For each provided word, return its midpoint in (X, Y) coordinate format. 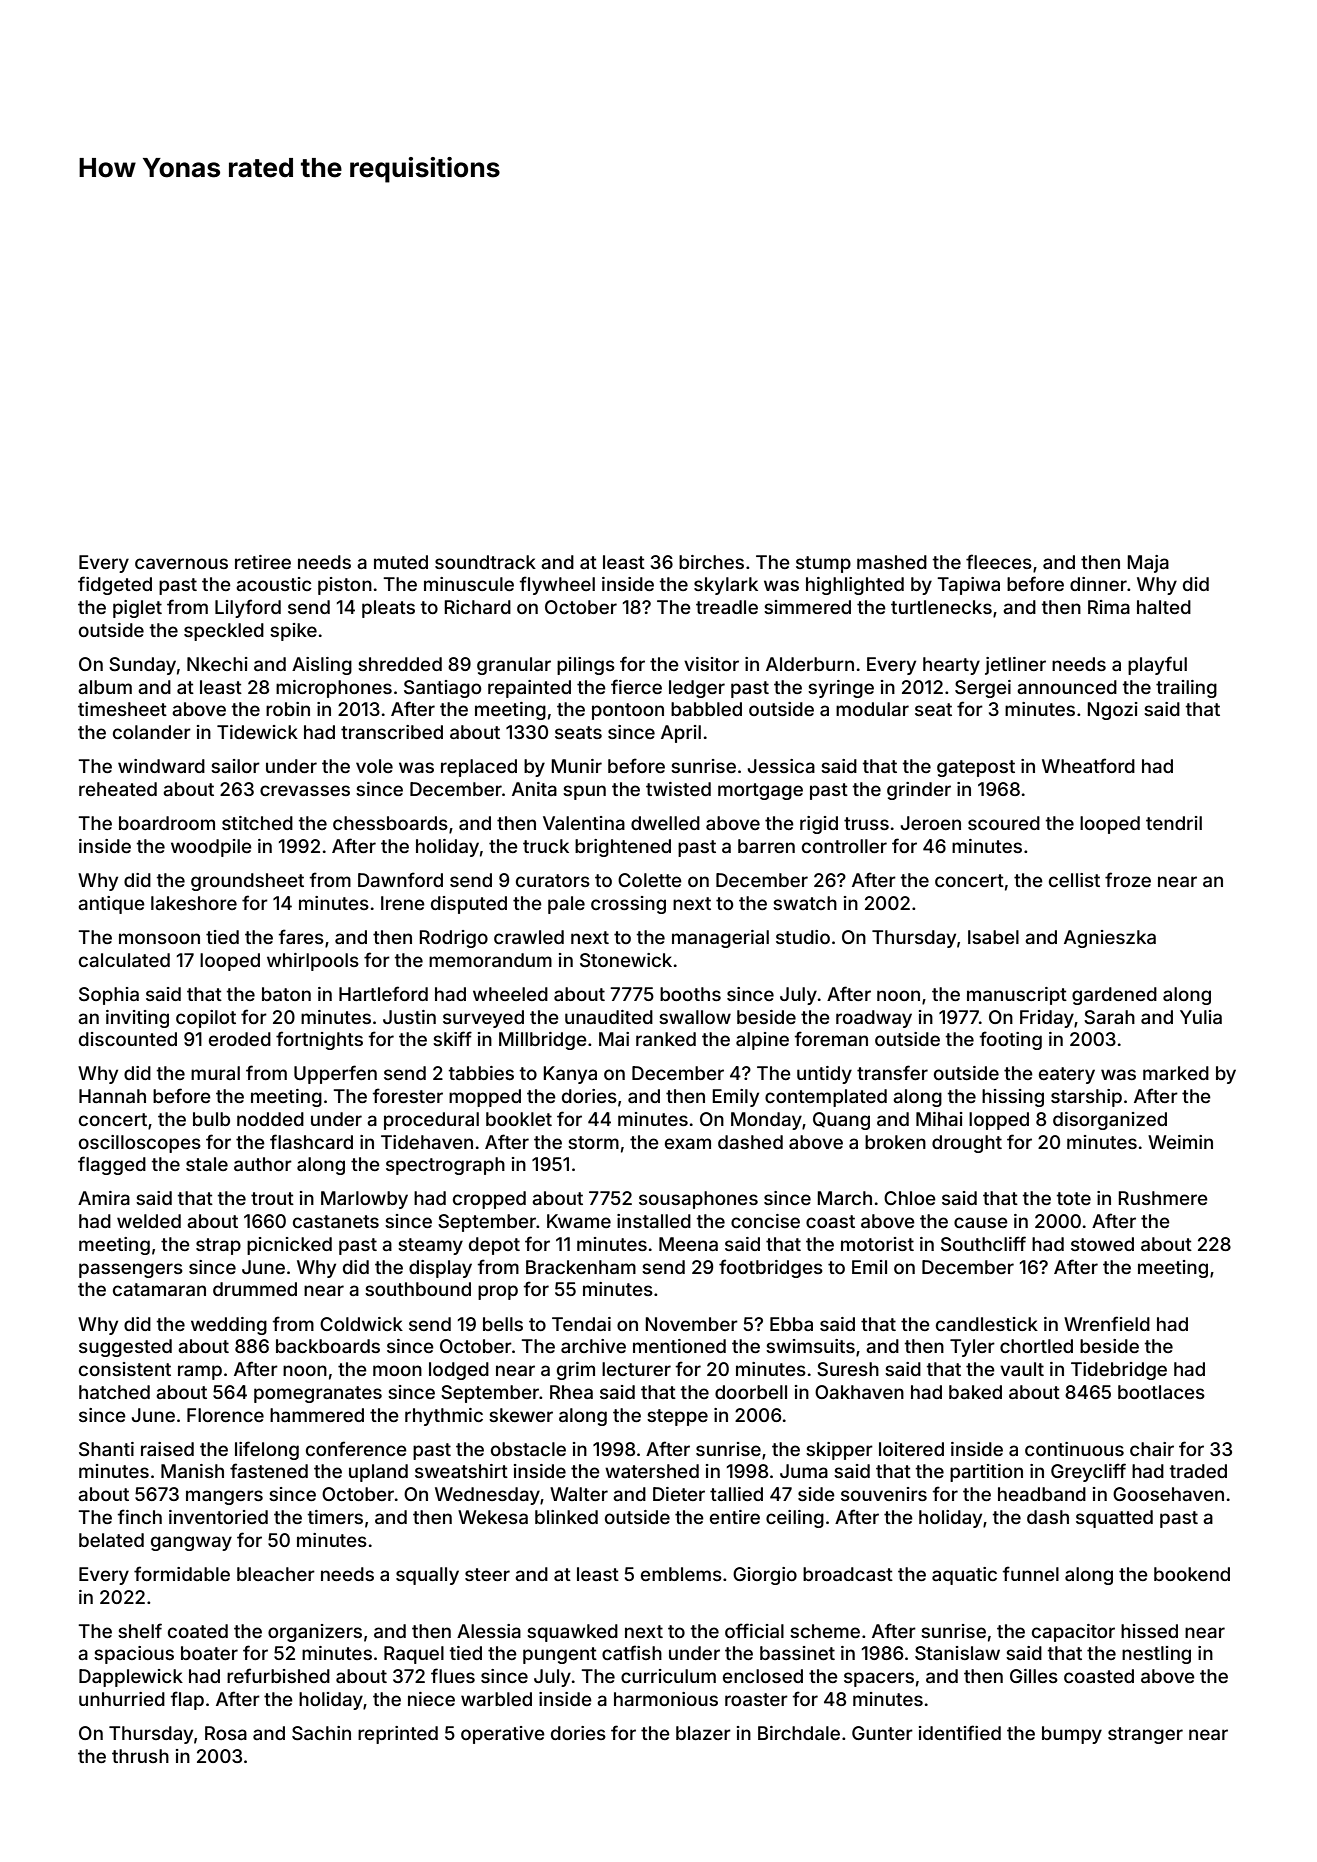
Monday (766, 1121)
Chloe (910, 1198)
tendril (1174, 823)
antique (111, 905)
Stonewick (626, 960)
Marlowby (364, 1200)
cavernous (181, 563)
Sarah (1109, 1017)
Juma (804, 1471)
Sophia (109, 996)
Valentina (584, 823)
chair (1152, 1449)
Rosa (226, 1733)
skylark (726, 586)
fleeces (999, 561)
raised (167, 1449)
